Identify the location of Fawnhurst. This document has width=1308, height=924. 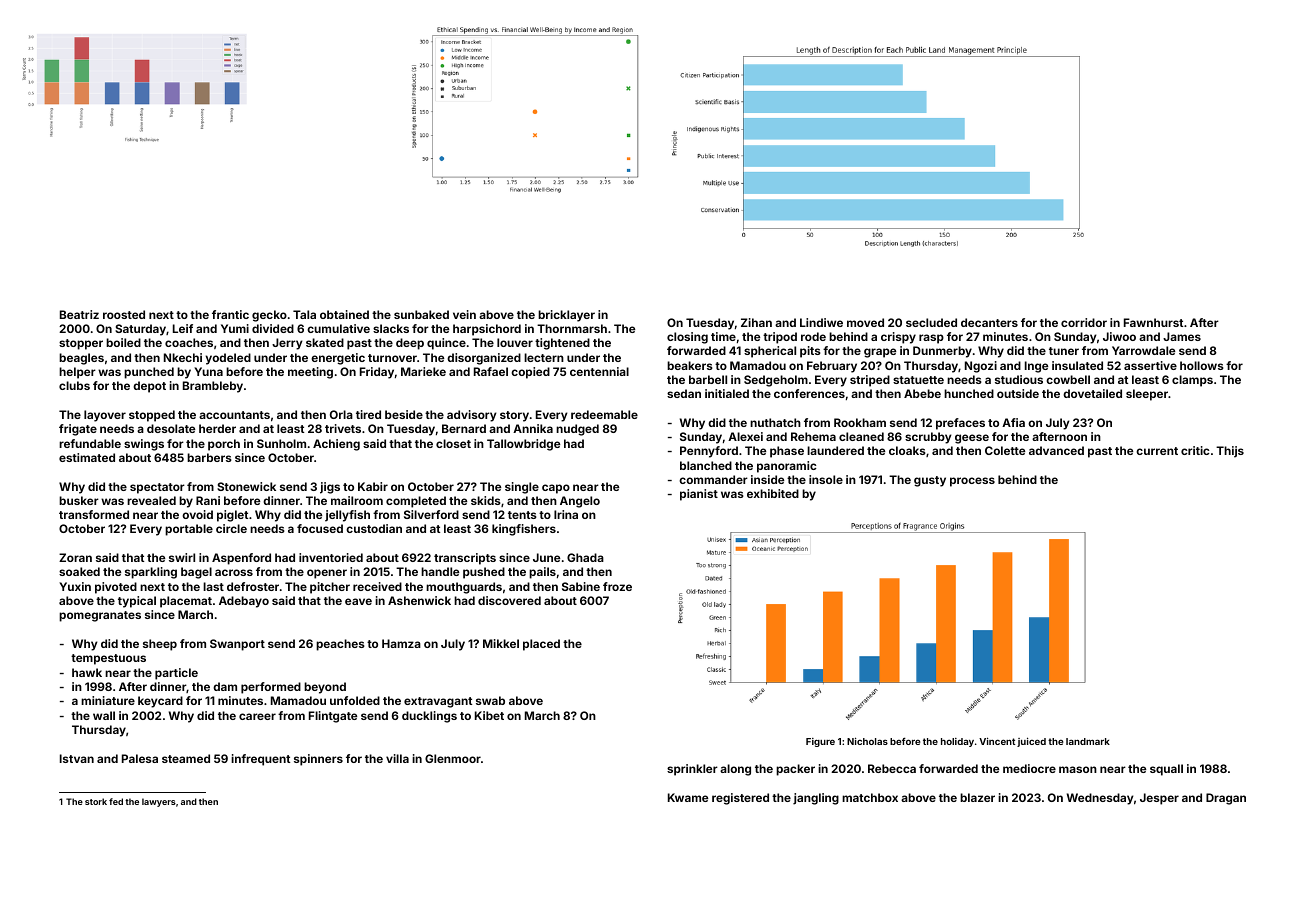
(1153, 322).
